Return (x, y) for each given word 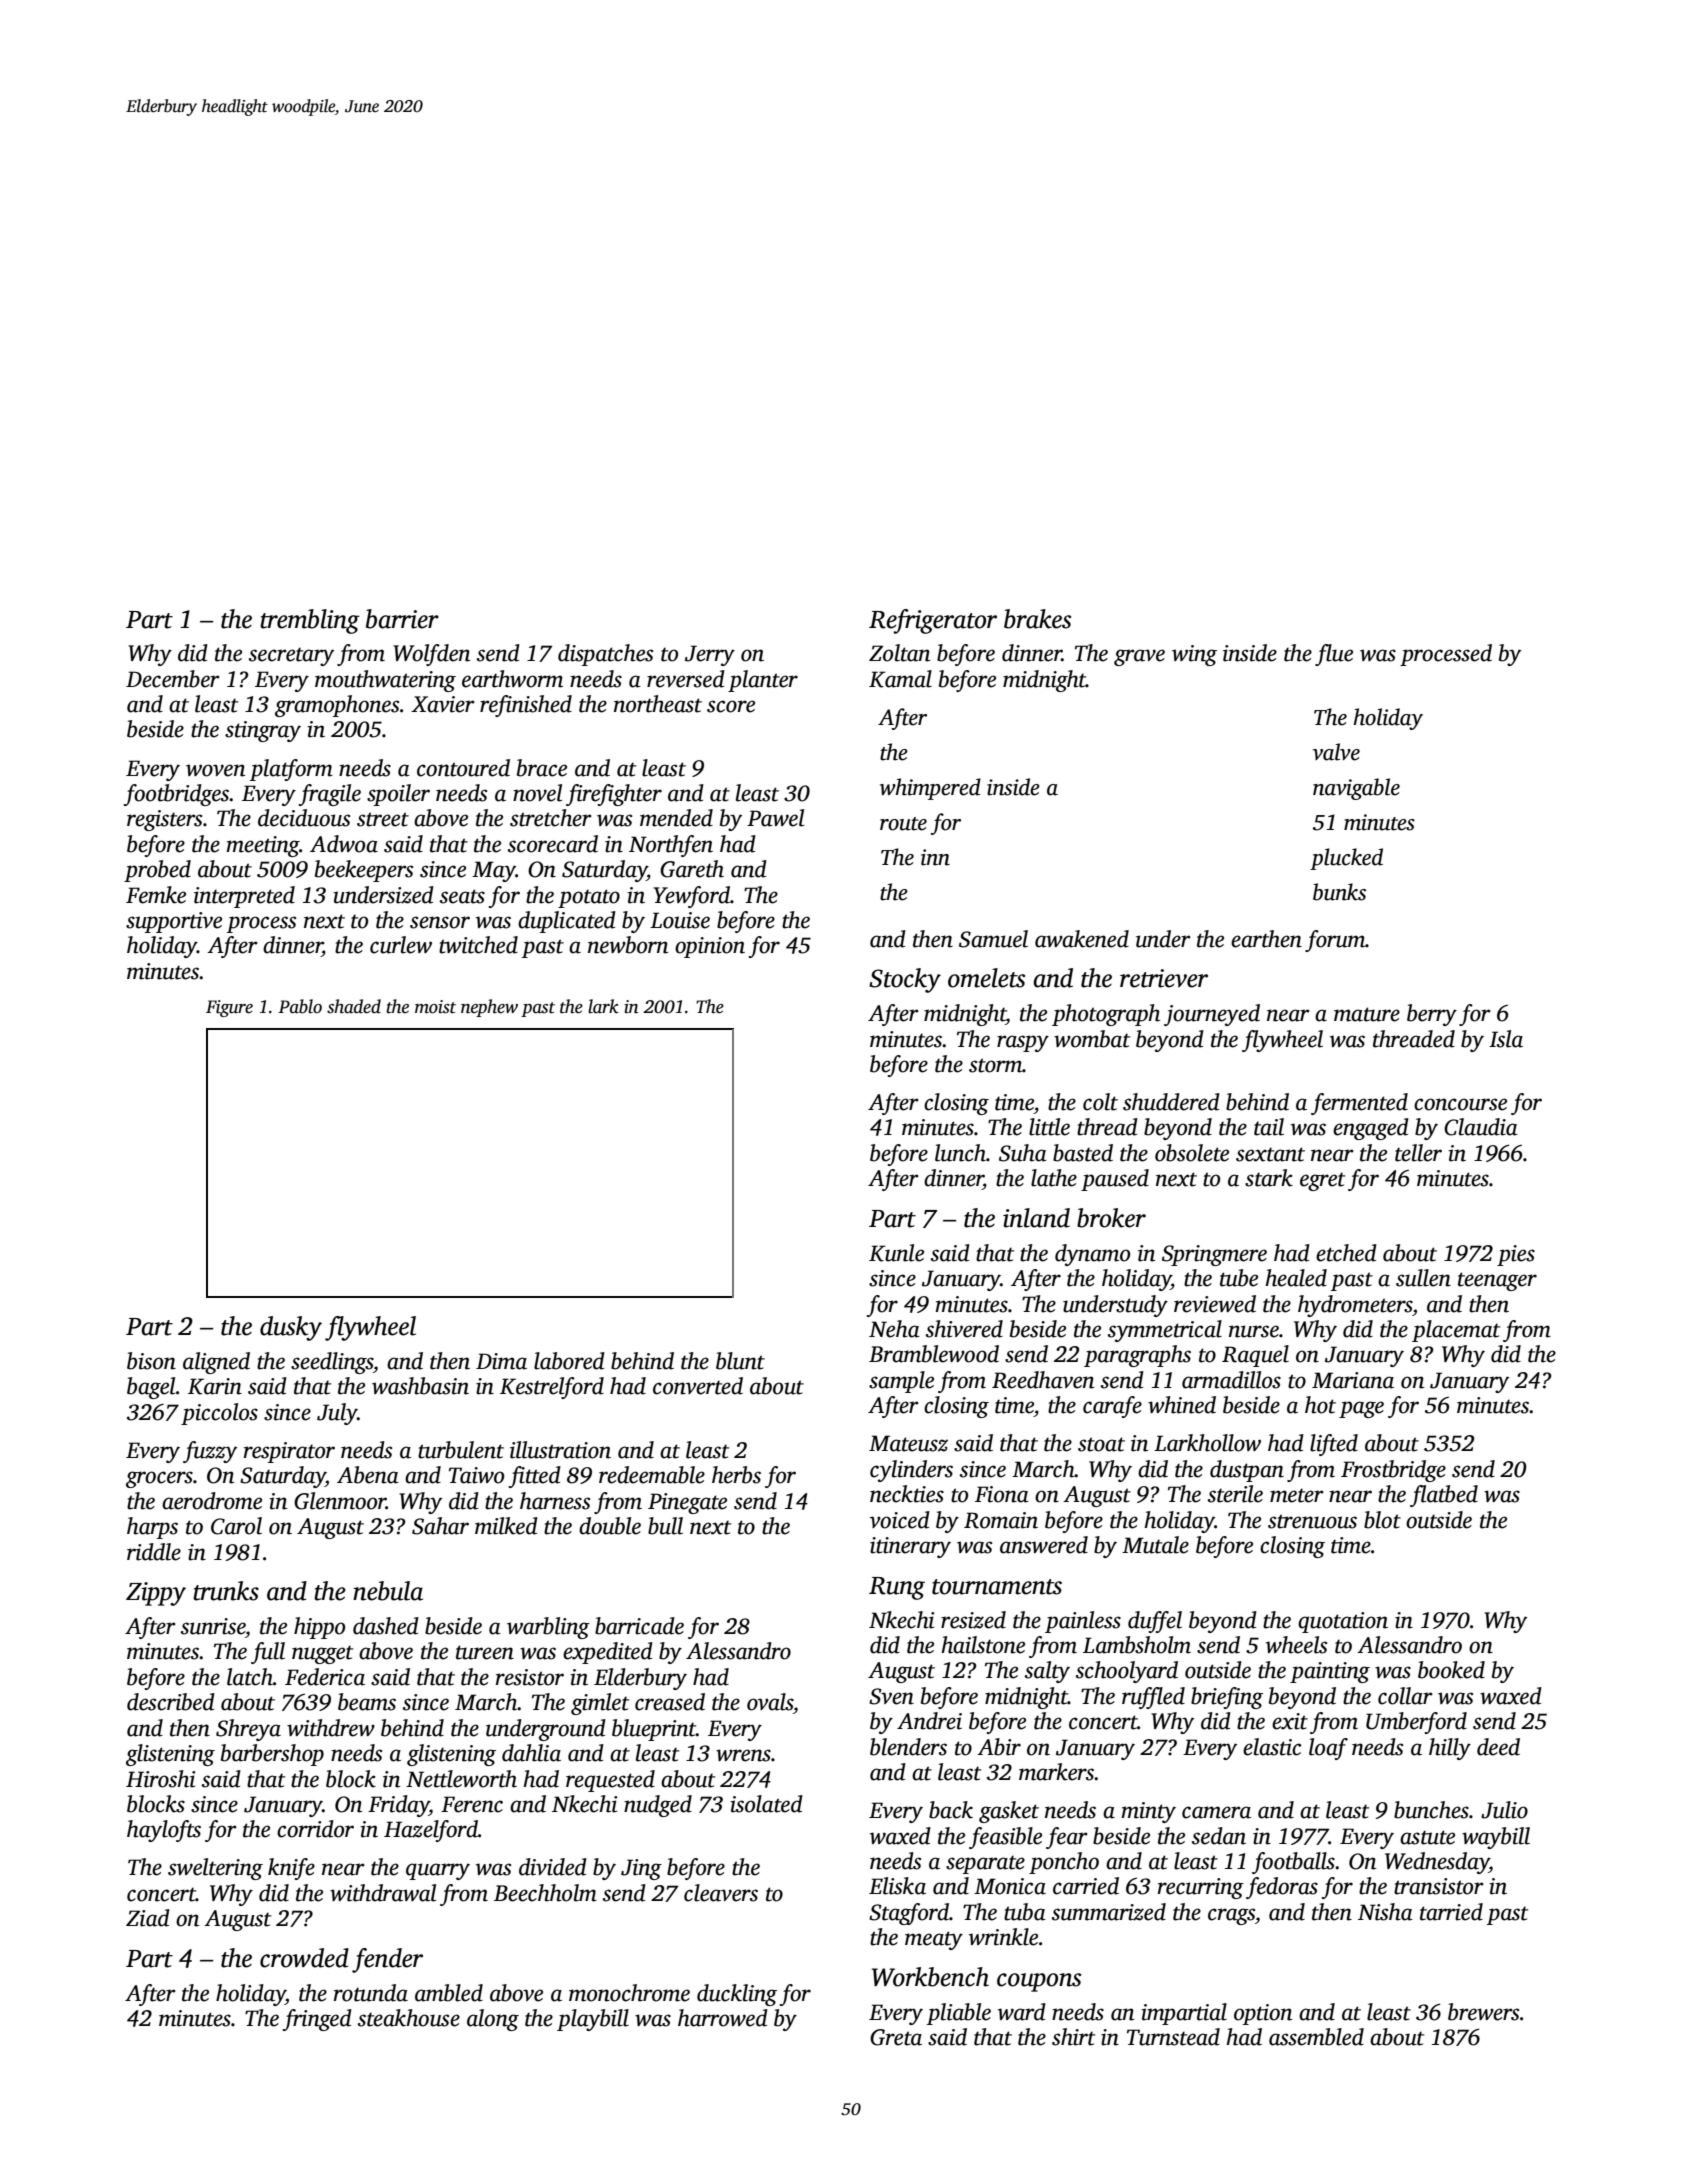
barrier (402, 619)
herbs (736, 1475)
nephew (489, 1008)
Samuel (993, 939)
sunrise (213, 1626)
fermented (1359, 1104)
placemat (1456, 1331)
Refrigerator (933, 621)
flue (1334, 655)
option (1263, 2014)
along (493, 2020)
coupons (1039, 1982)
